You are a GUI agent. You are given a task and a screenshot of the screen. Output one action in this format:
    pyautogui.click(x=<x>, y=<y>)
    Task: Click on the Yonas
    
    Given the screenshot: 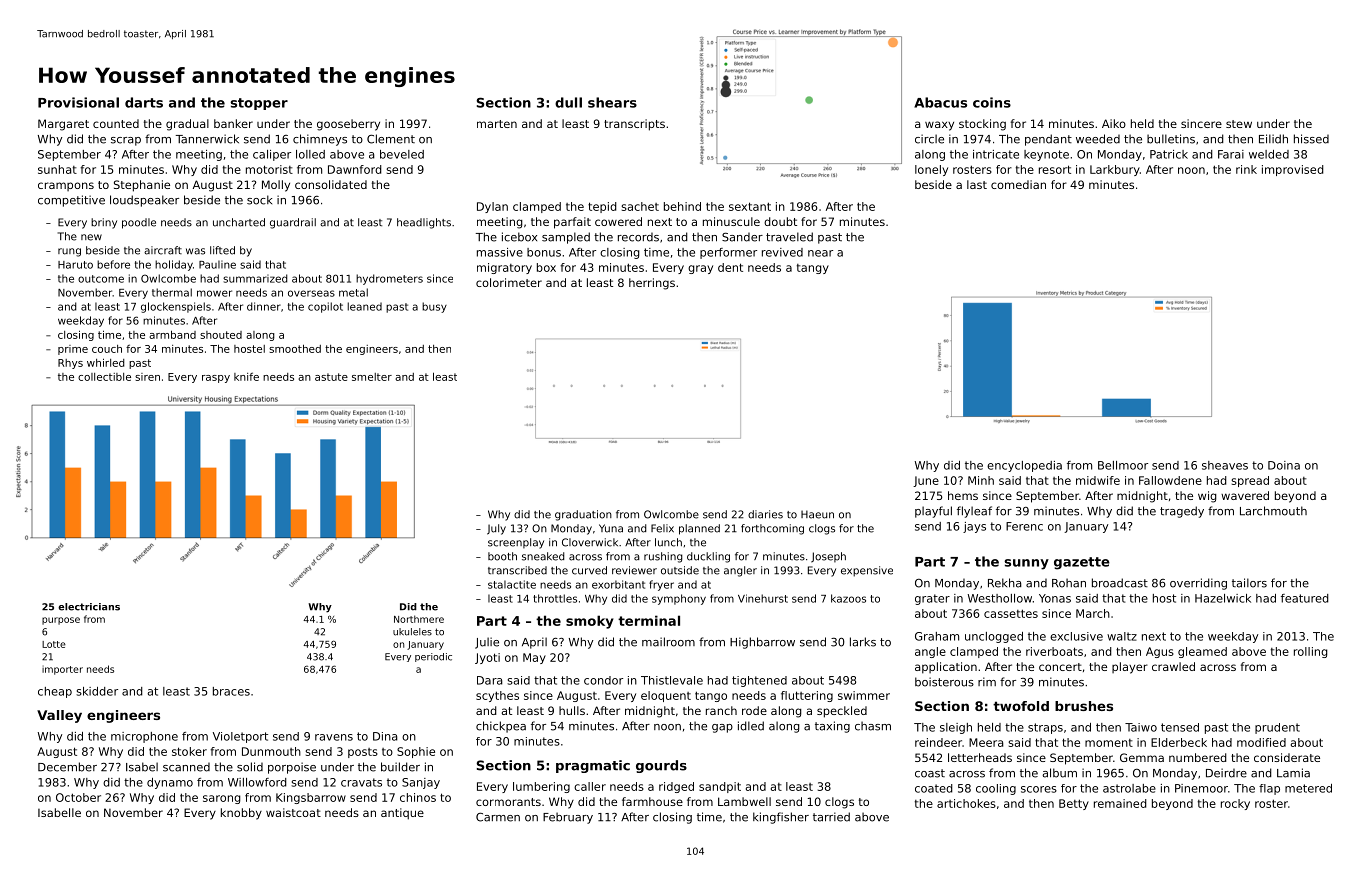 What is the action you would take?
    pyautogui.click(x=1055, y=598)
